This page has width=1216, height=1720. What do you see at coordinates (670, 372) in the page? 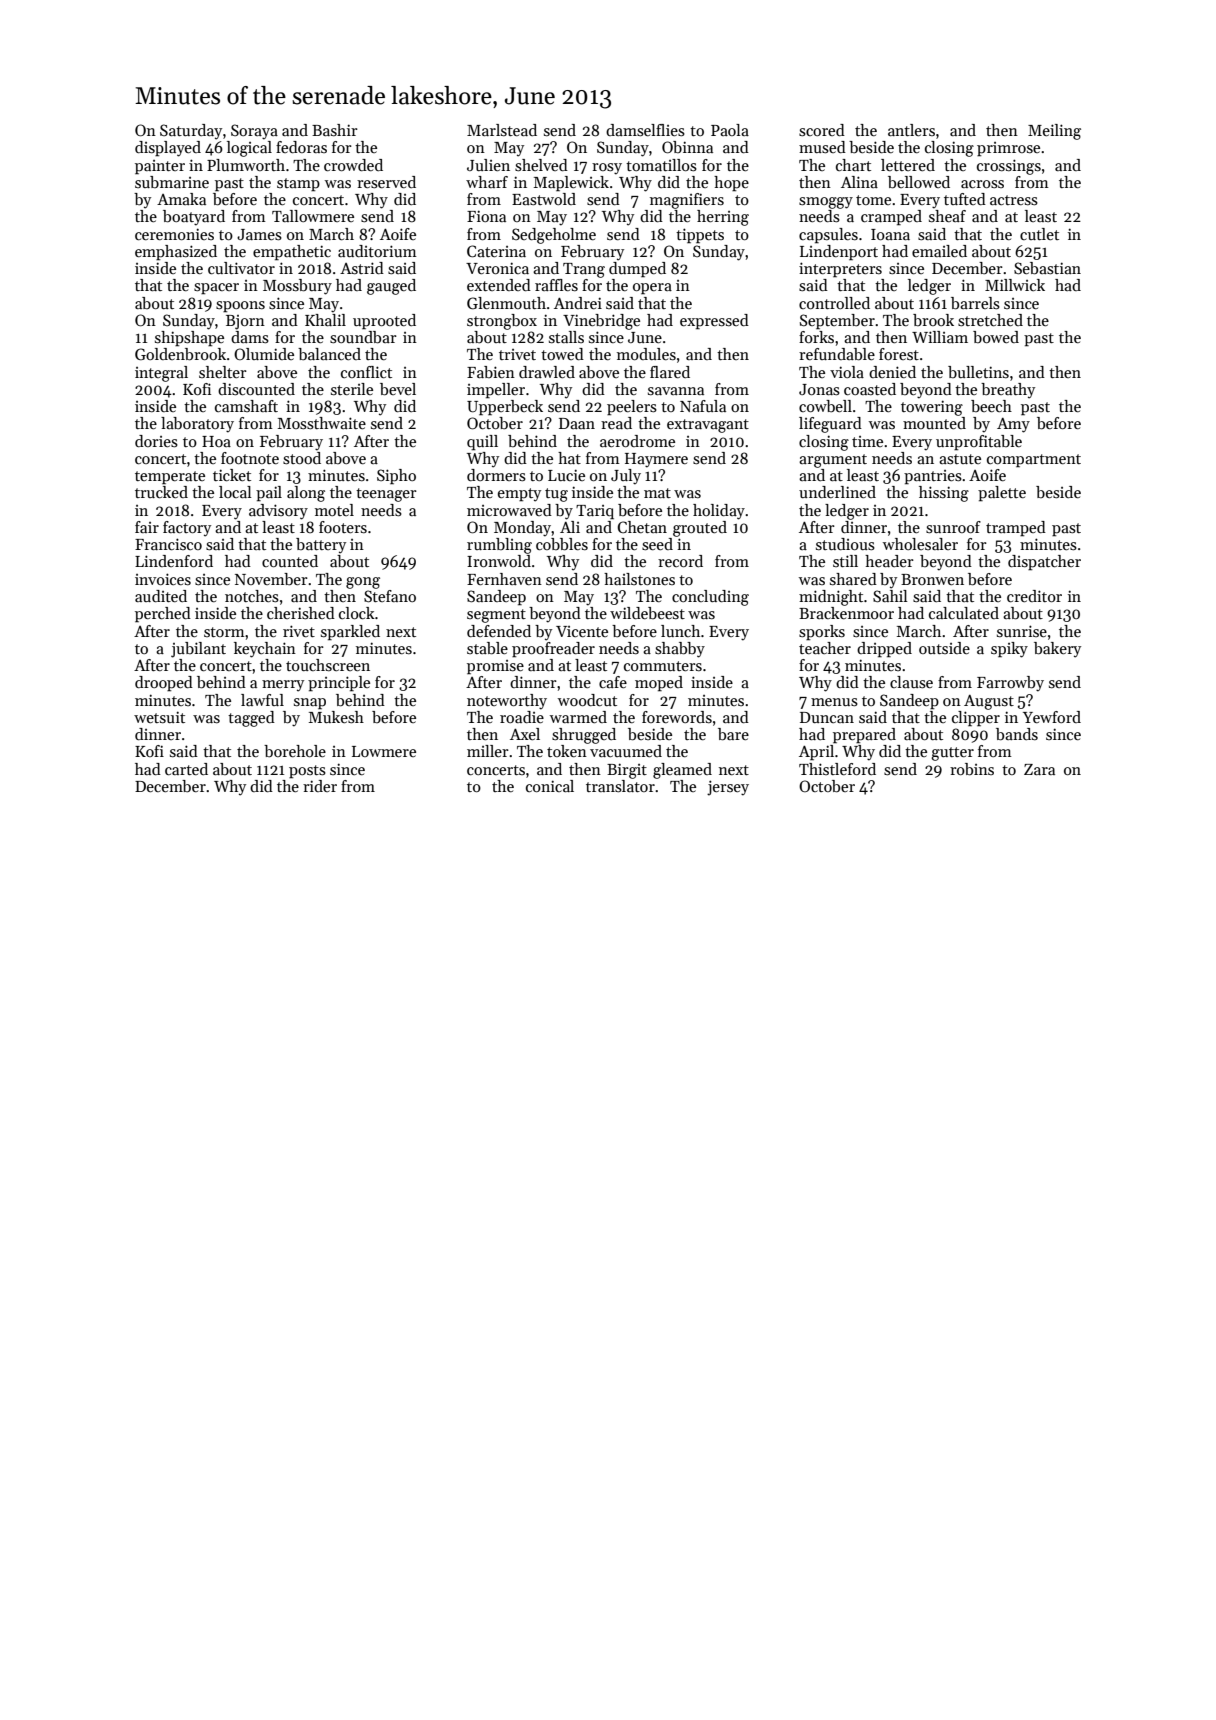
I see `flared` at bounding box center [670, 372].
